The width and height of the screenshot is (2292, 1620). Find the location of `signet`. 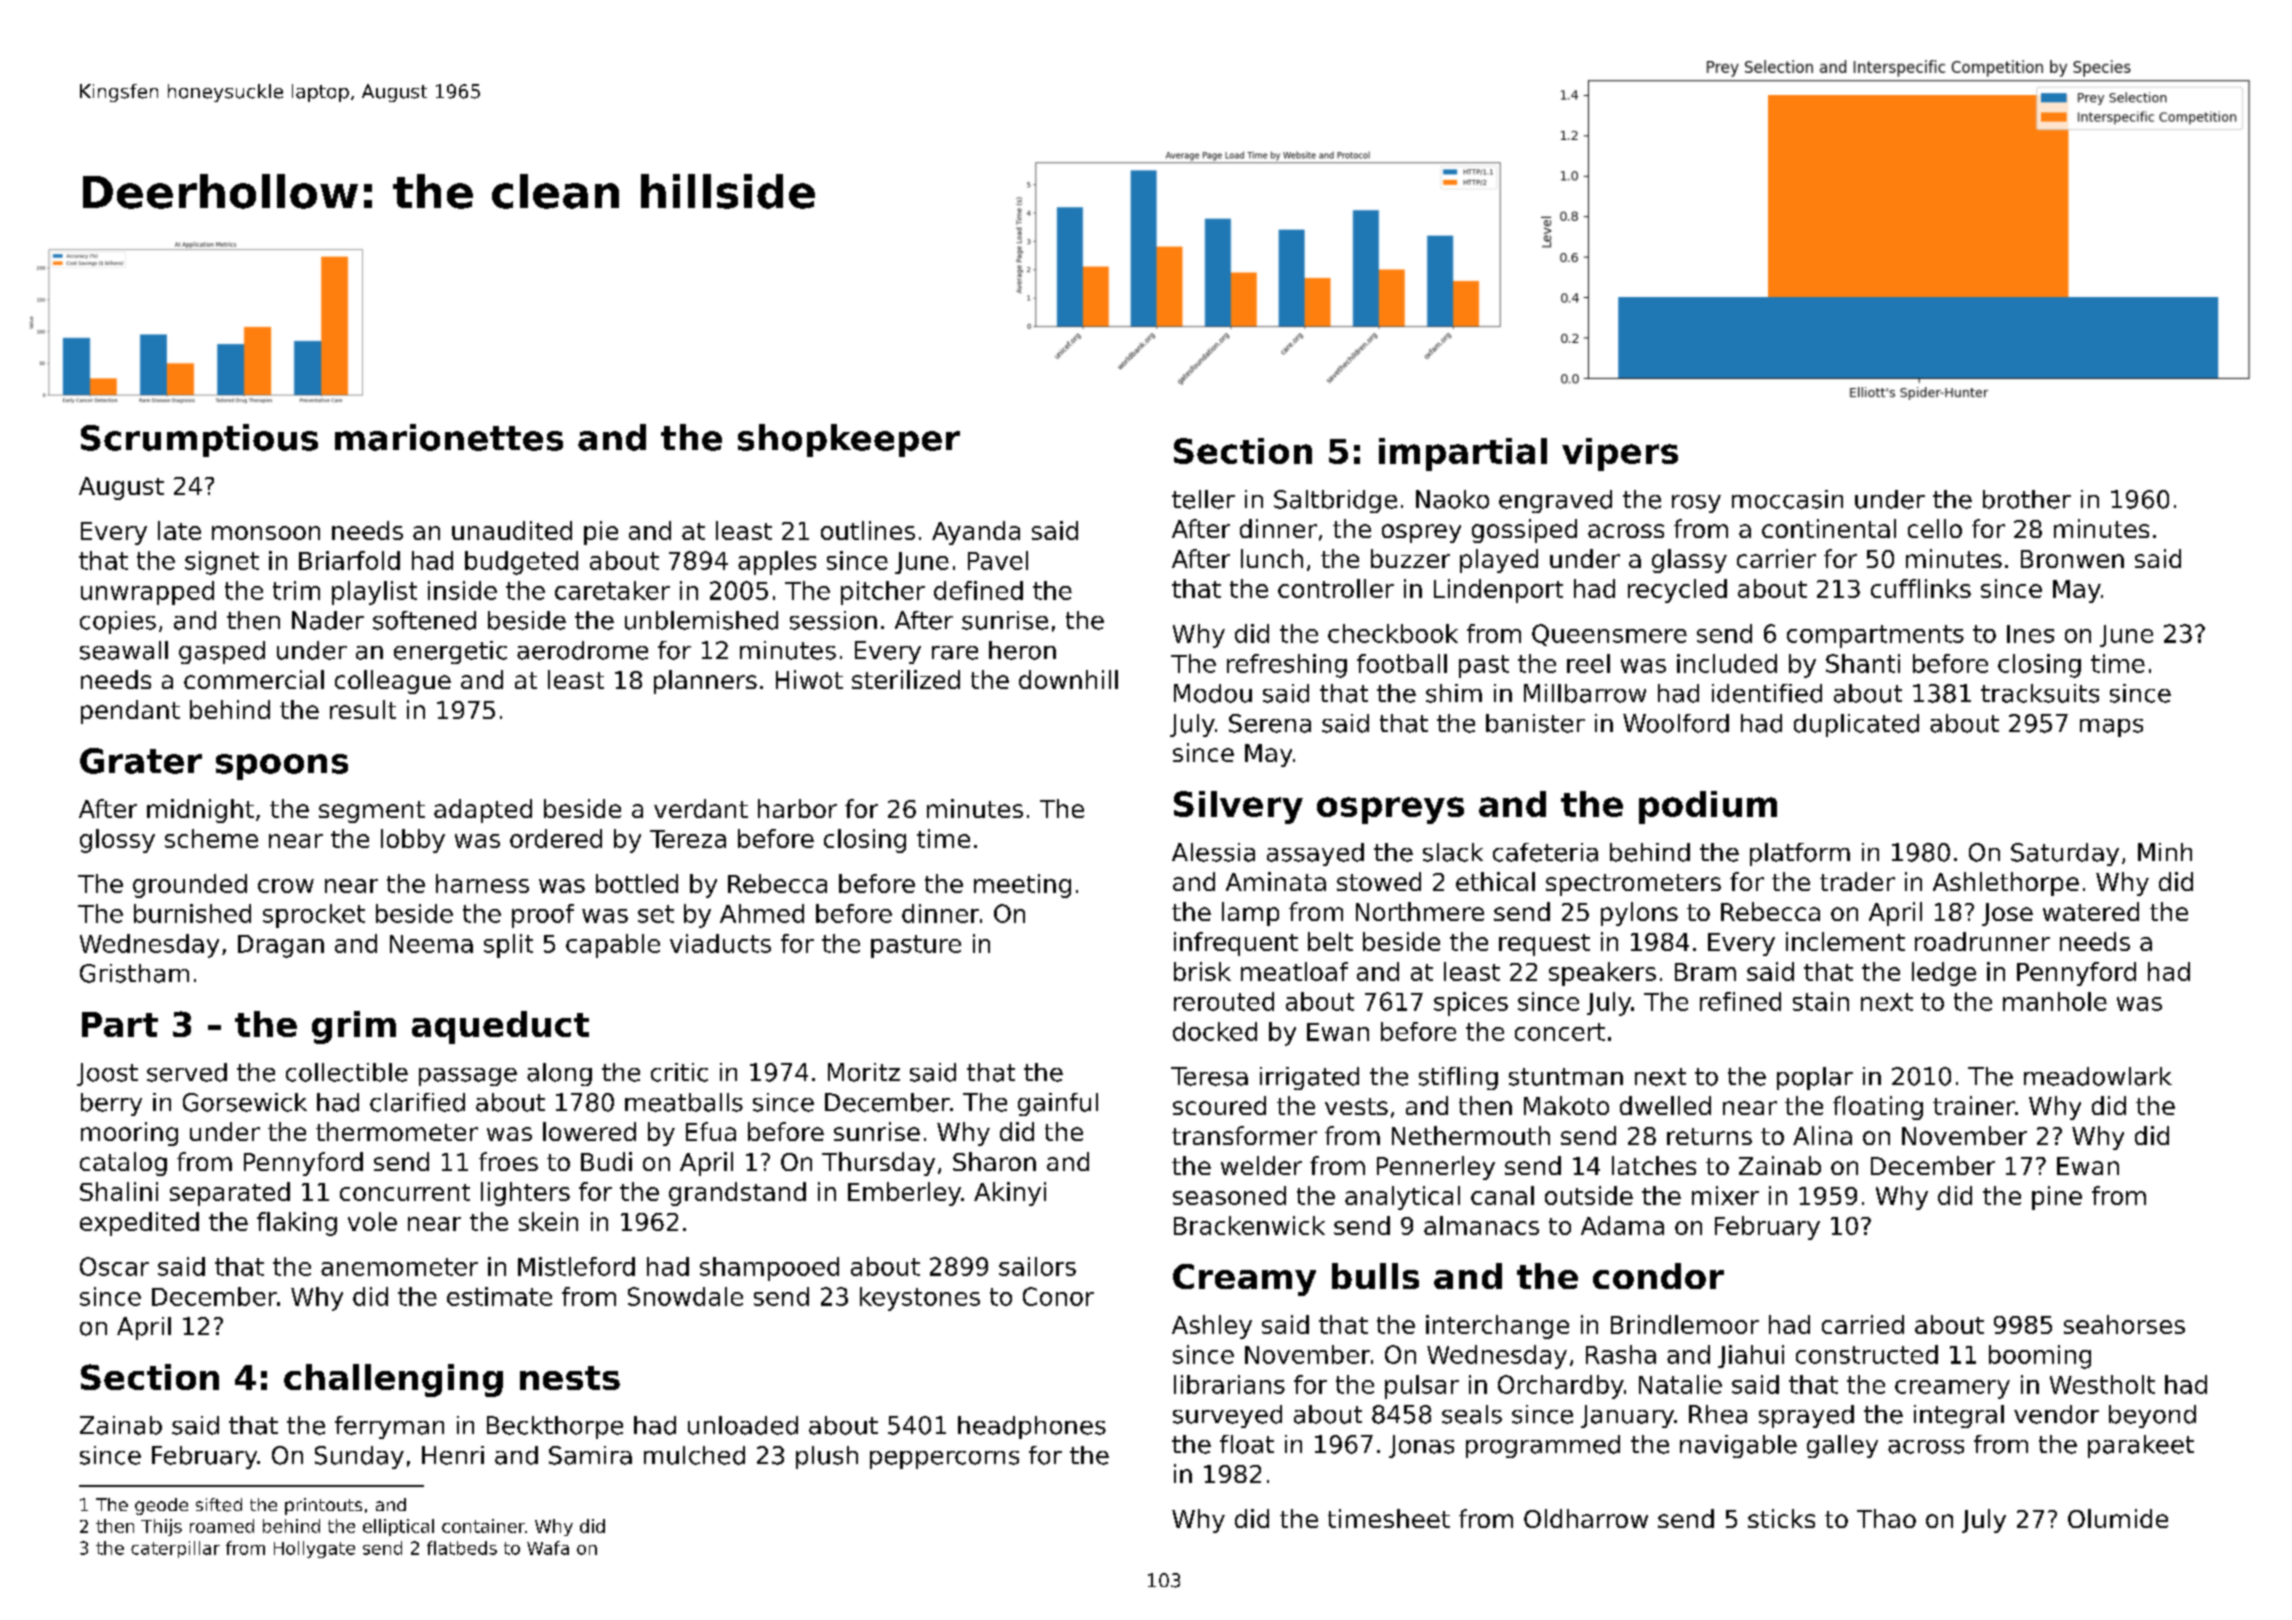

signet is located at coordinates (222, 563).
